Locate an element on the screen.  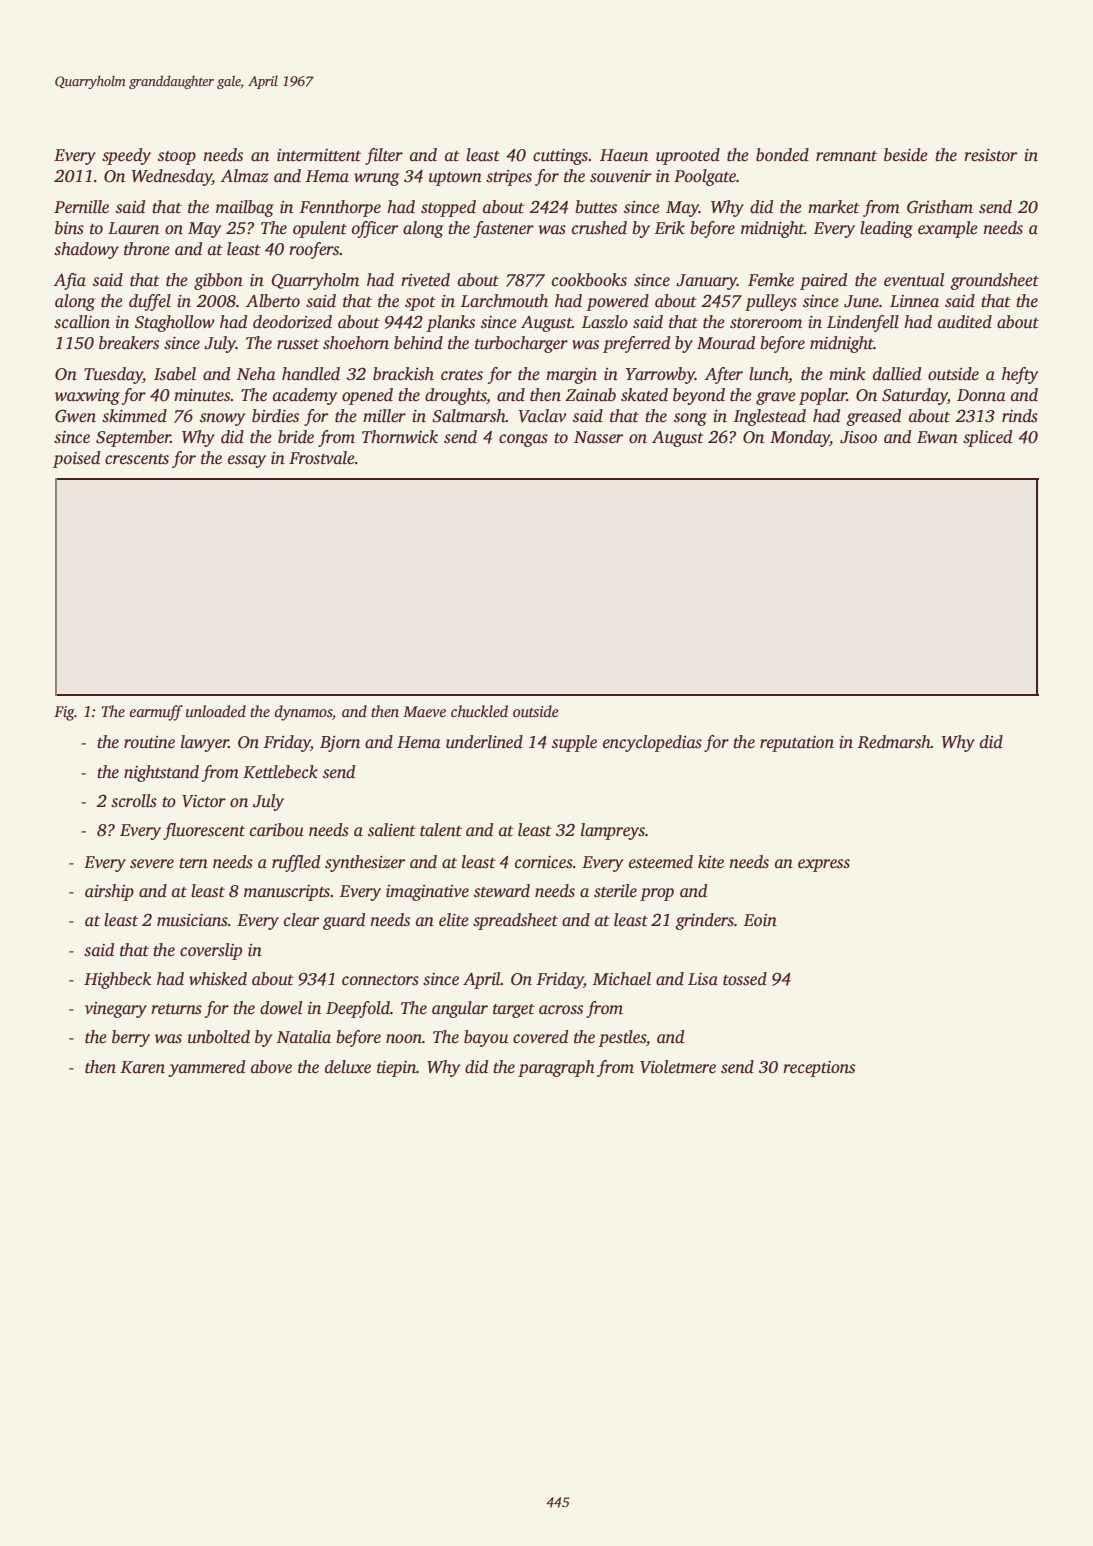
Eoin is located at coordinates (760, 920).
